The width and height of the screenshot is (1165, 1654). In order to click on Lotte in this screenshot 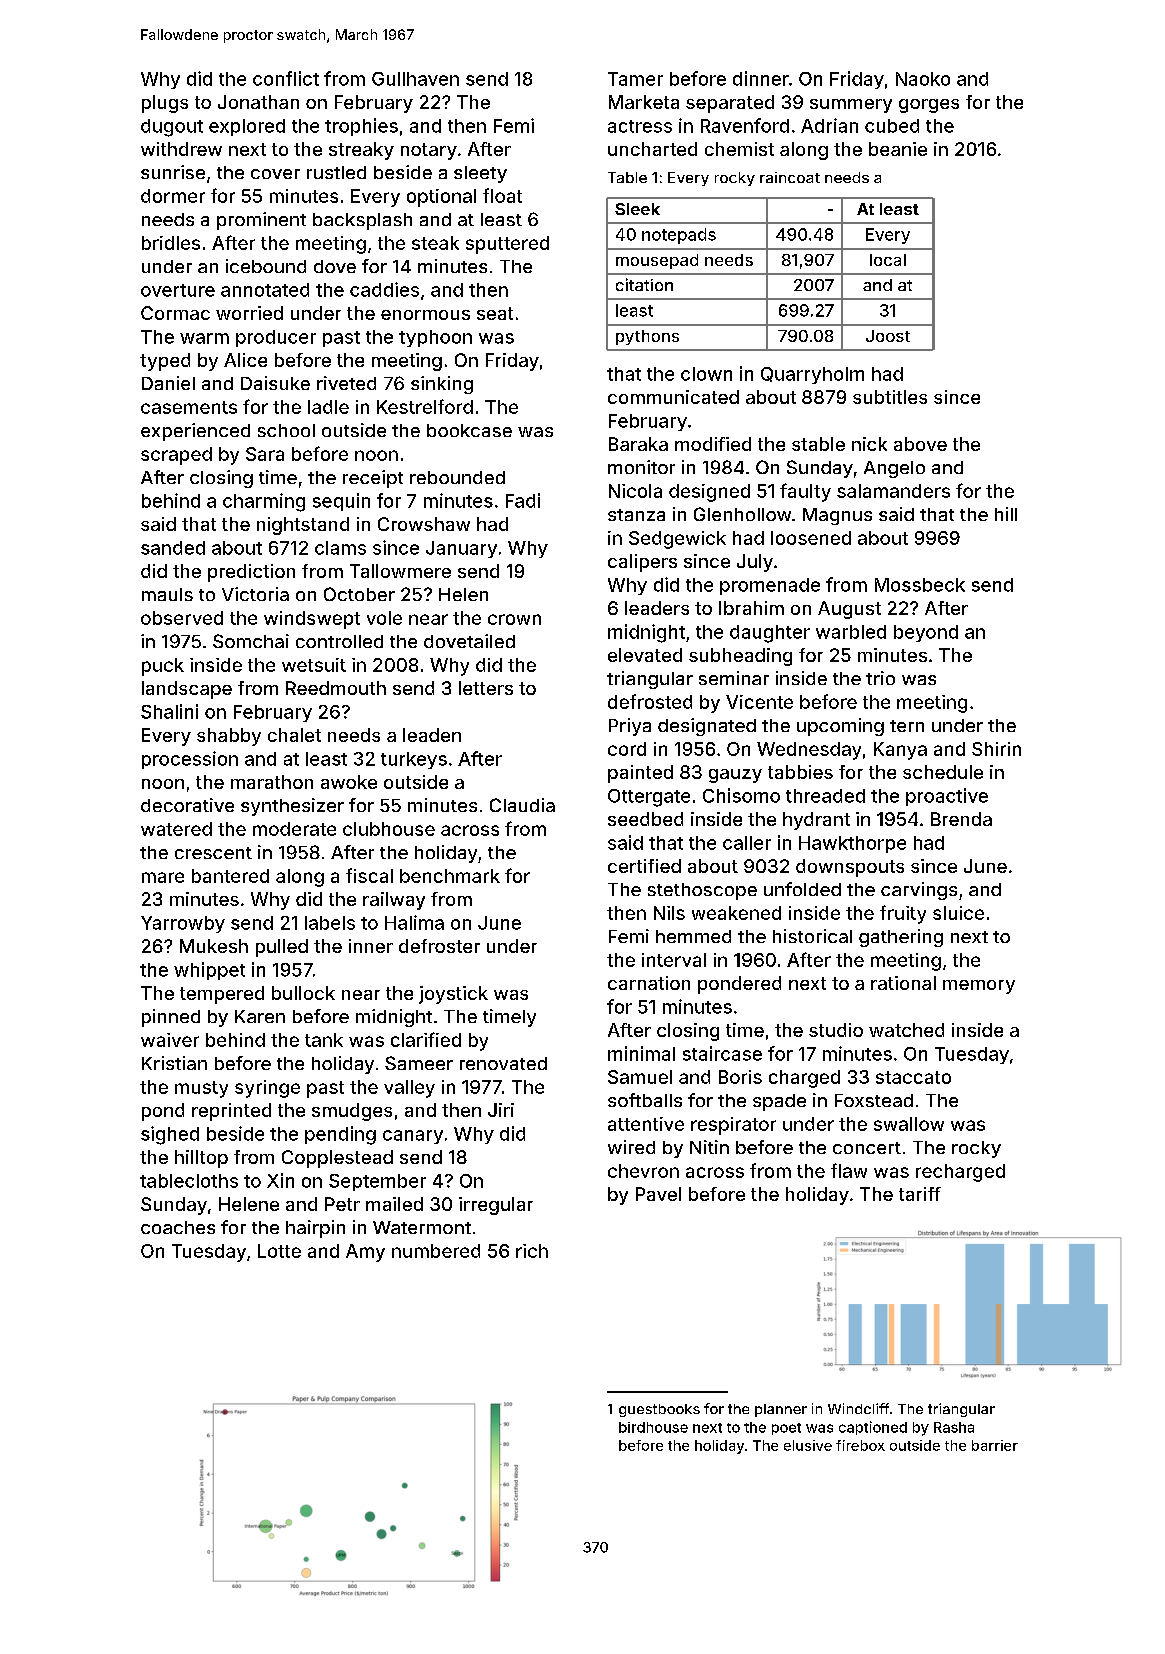, I will do `click(279, 1251)`.
